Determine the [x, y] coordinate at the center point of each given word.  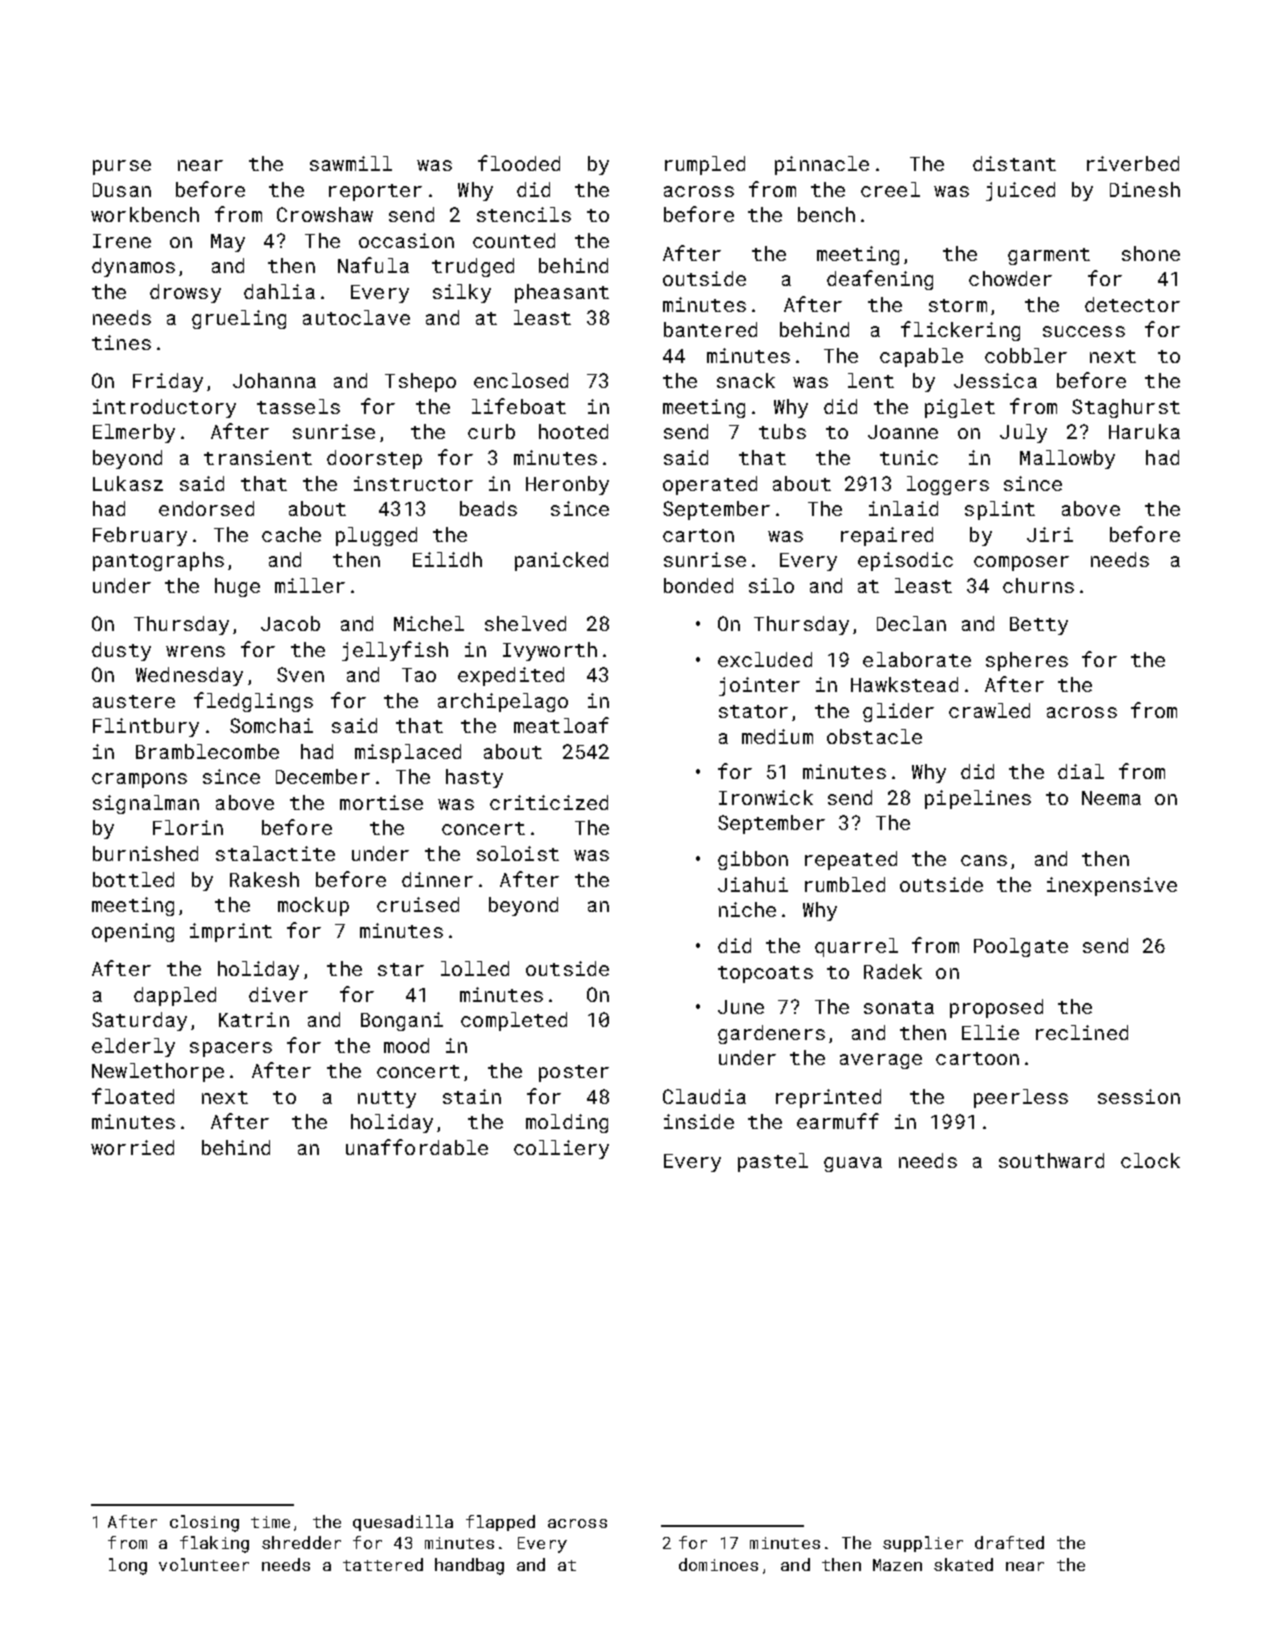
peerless [1021, 1098]
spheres [1027, 661]
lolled [475, 968]
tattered [383, 1564]
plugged [376, 536]
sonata [899, 1007]
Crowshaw [325, 214]
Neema [1111, 798]
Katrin [254, 1019]
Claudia [704, 1096]
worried [132, 1147]
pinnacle [822, 165]
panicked [561, 561]
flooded [519, 163]
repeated [851, 860]
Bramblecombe [207, 751]
